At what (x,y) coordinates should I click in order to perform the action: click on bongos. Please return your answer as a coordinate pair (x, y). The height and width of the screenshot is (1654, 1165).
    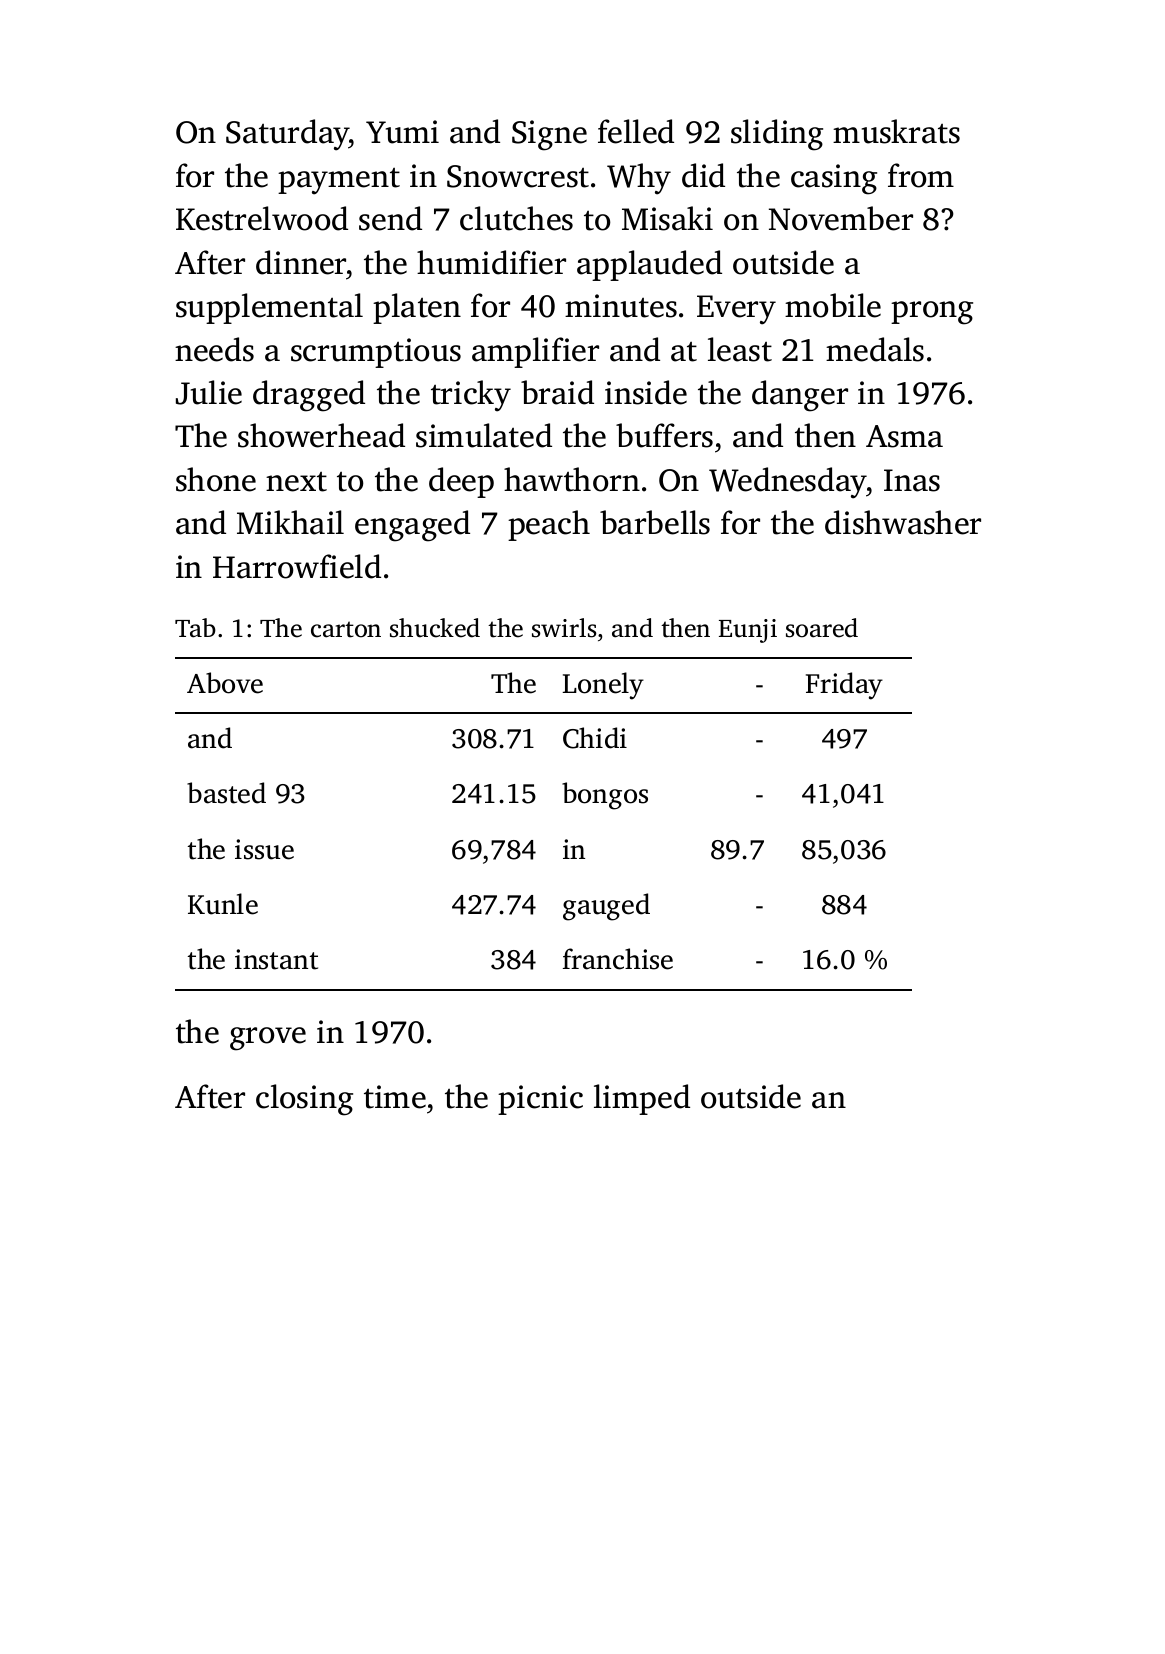
    Looking at the image, I should click on (605, 796).
